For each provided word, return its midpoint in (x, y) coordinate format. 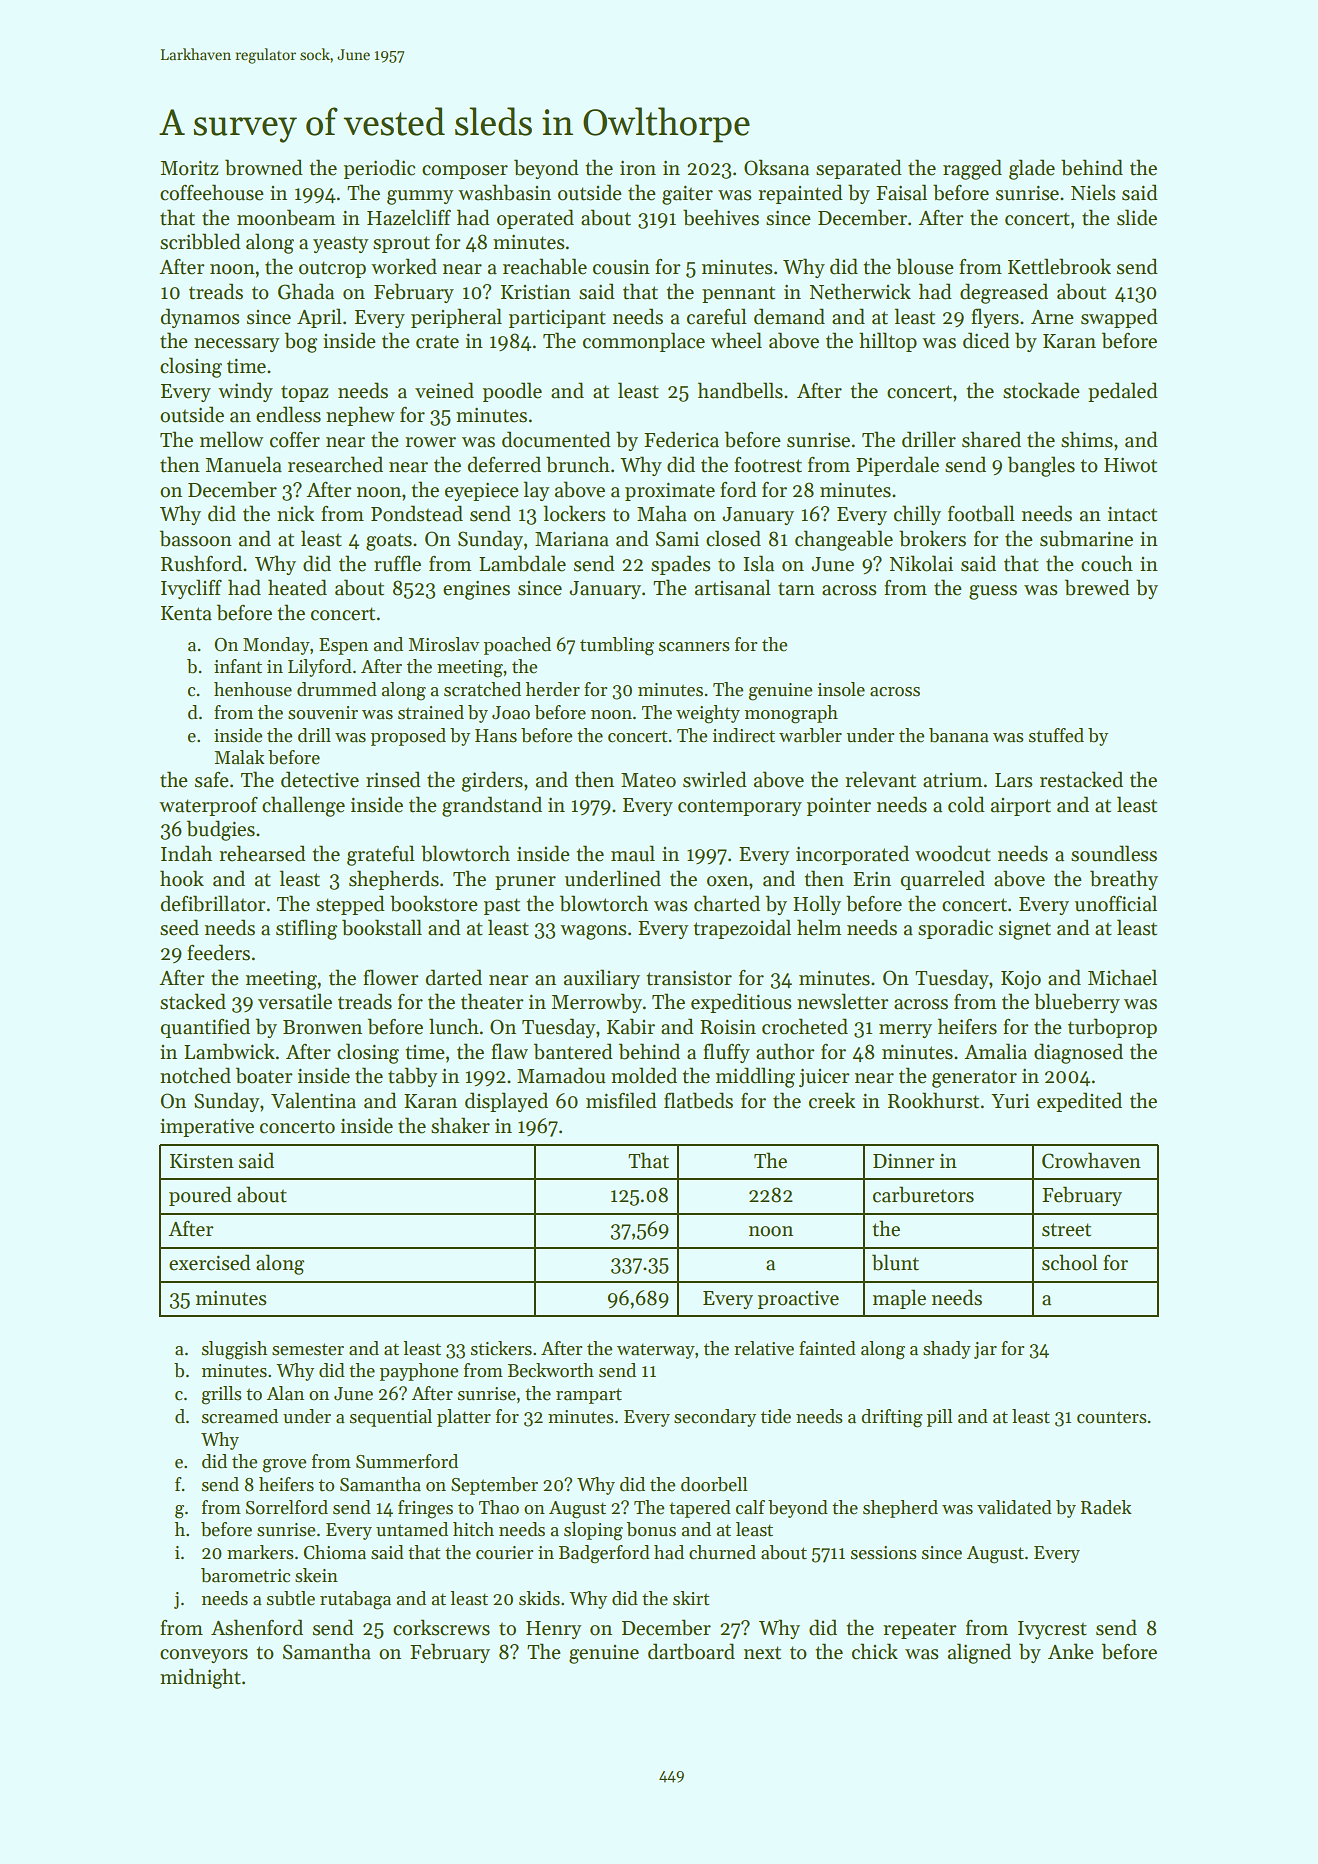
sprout (401, 244)
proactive (798, 1300)
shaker (460, 1125)
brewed (1097, 587)
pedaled (1123, 392)
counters (1112, 1418)
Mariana (572, 539)
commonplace (644, 342)
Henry (553, 1630)
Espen (343, 646)
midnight (200, 1678)
